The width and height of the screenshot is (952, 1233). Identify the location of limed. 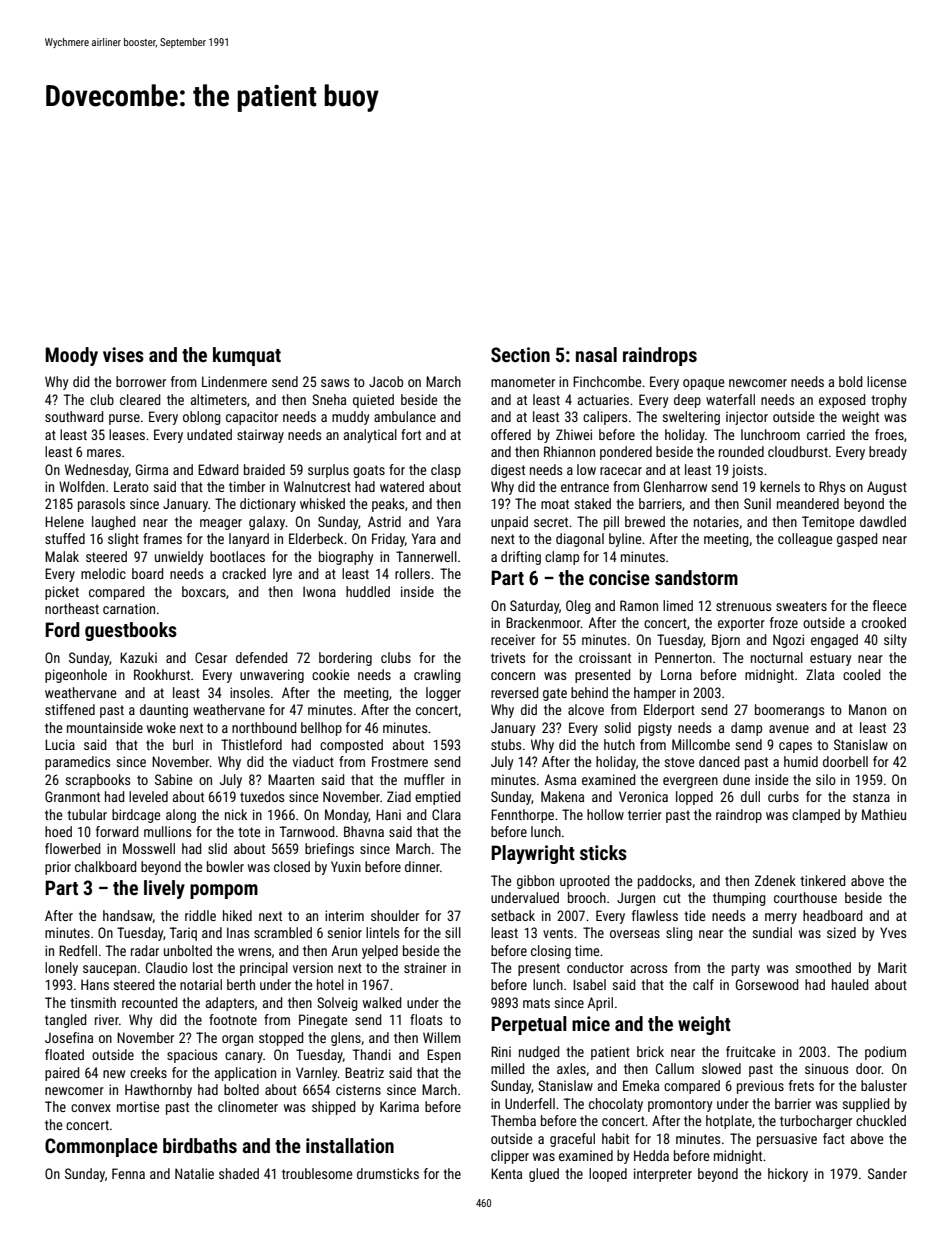
(678, 605).
